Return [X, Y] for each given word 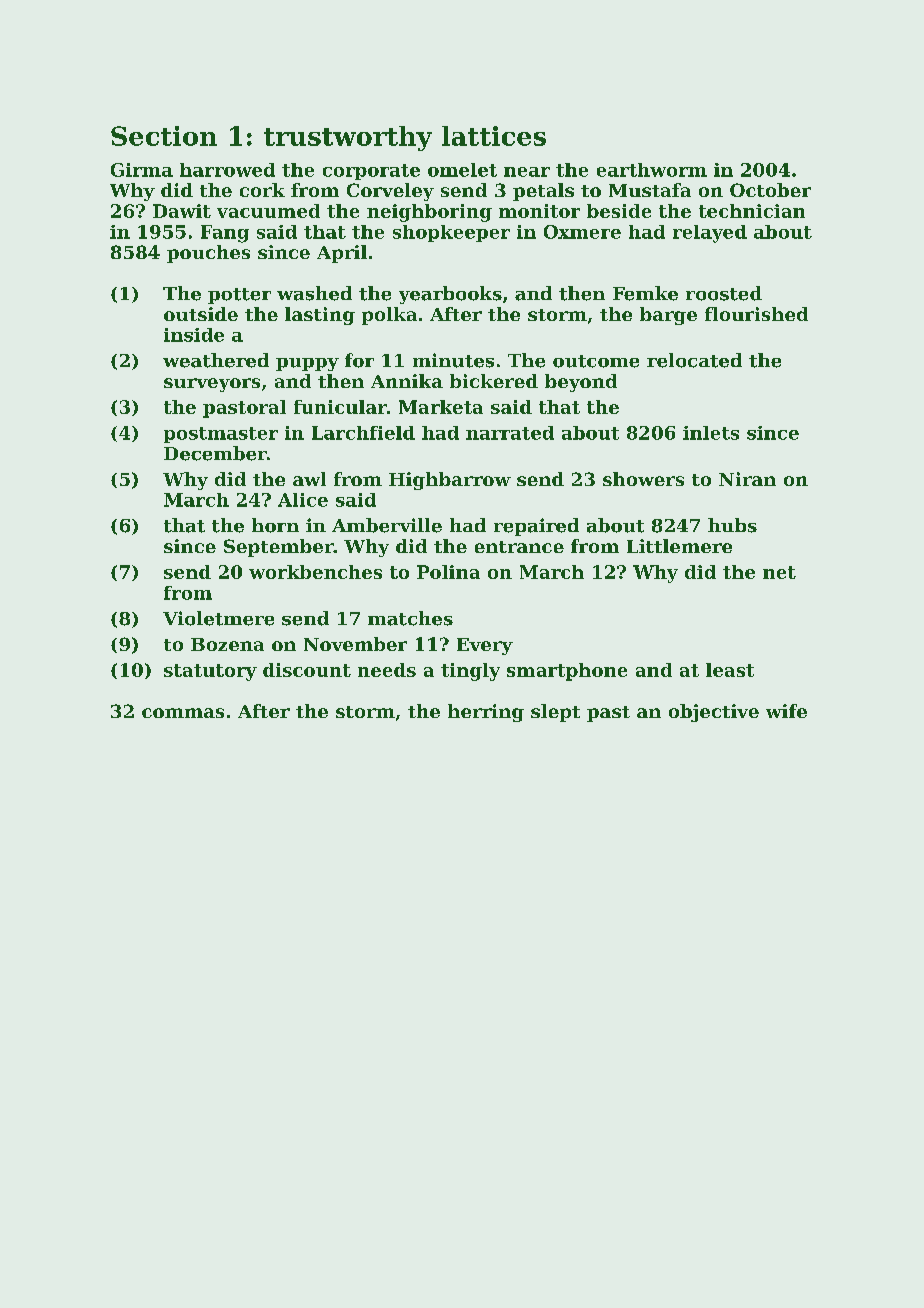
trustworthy [348, 138]
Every [485, 646]
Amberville [387, 525]
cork [262, 190]
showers [643, 479]
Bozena [227, 644]
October [770, 190]
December [215, 453]
